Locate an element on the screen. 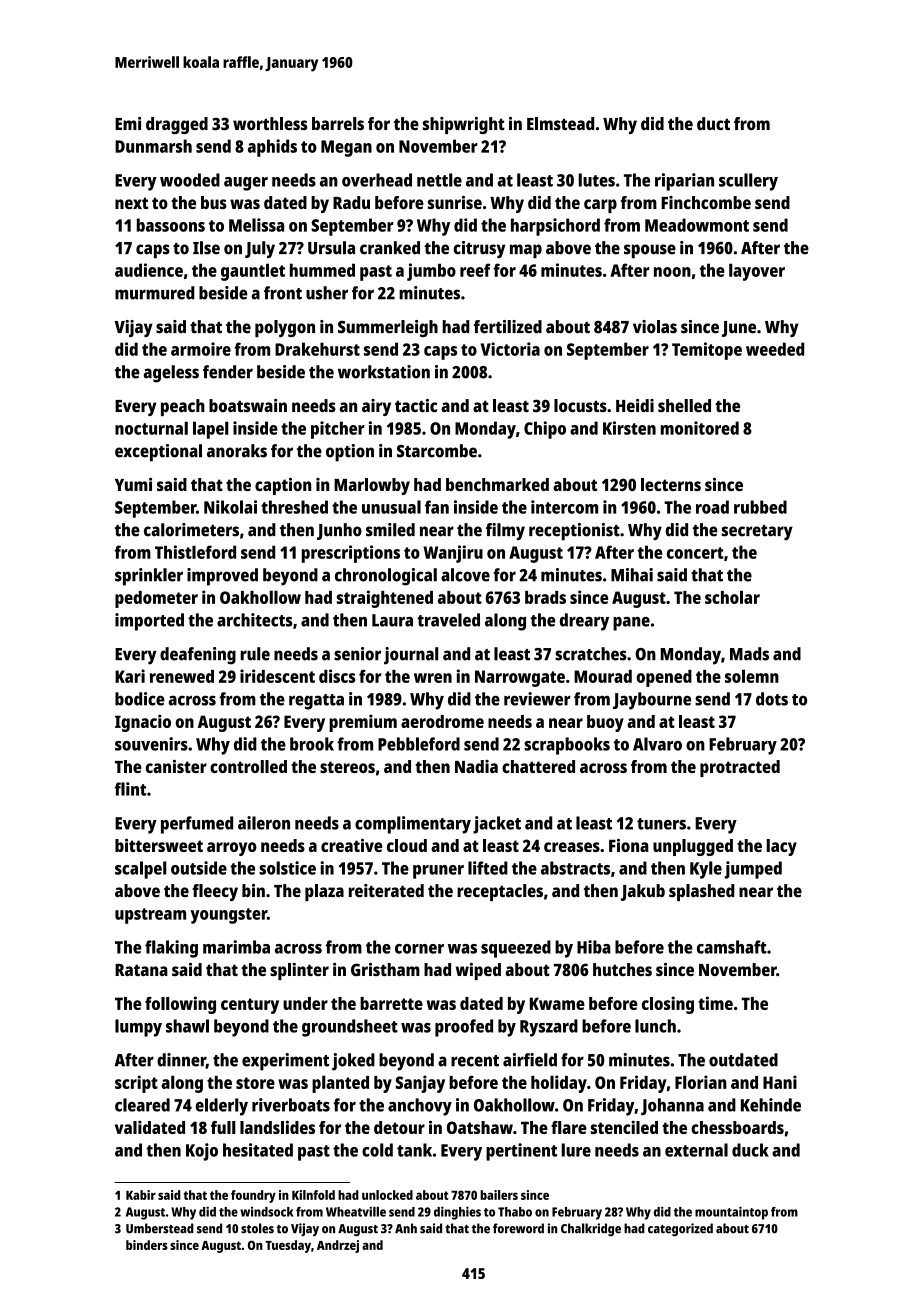  aileron is located at coordinates (264, 823).
